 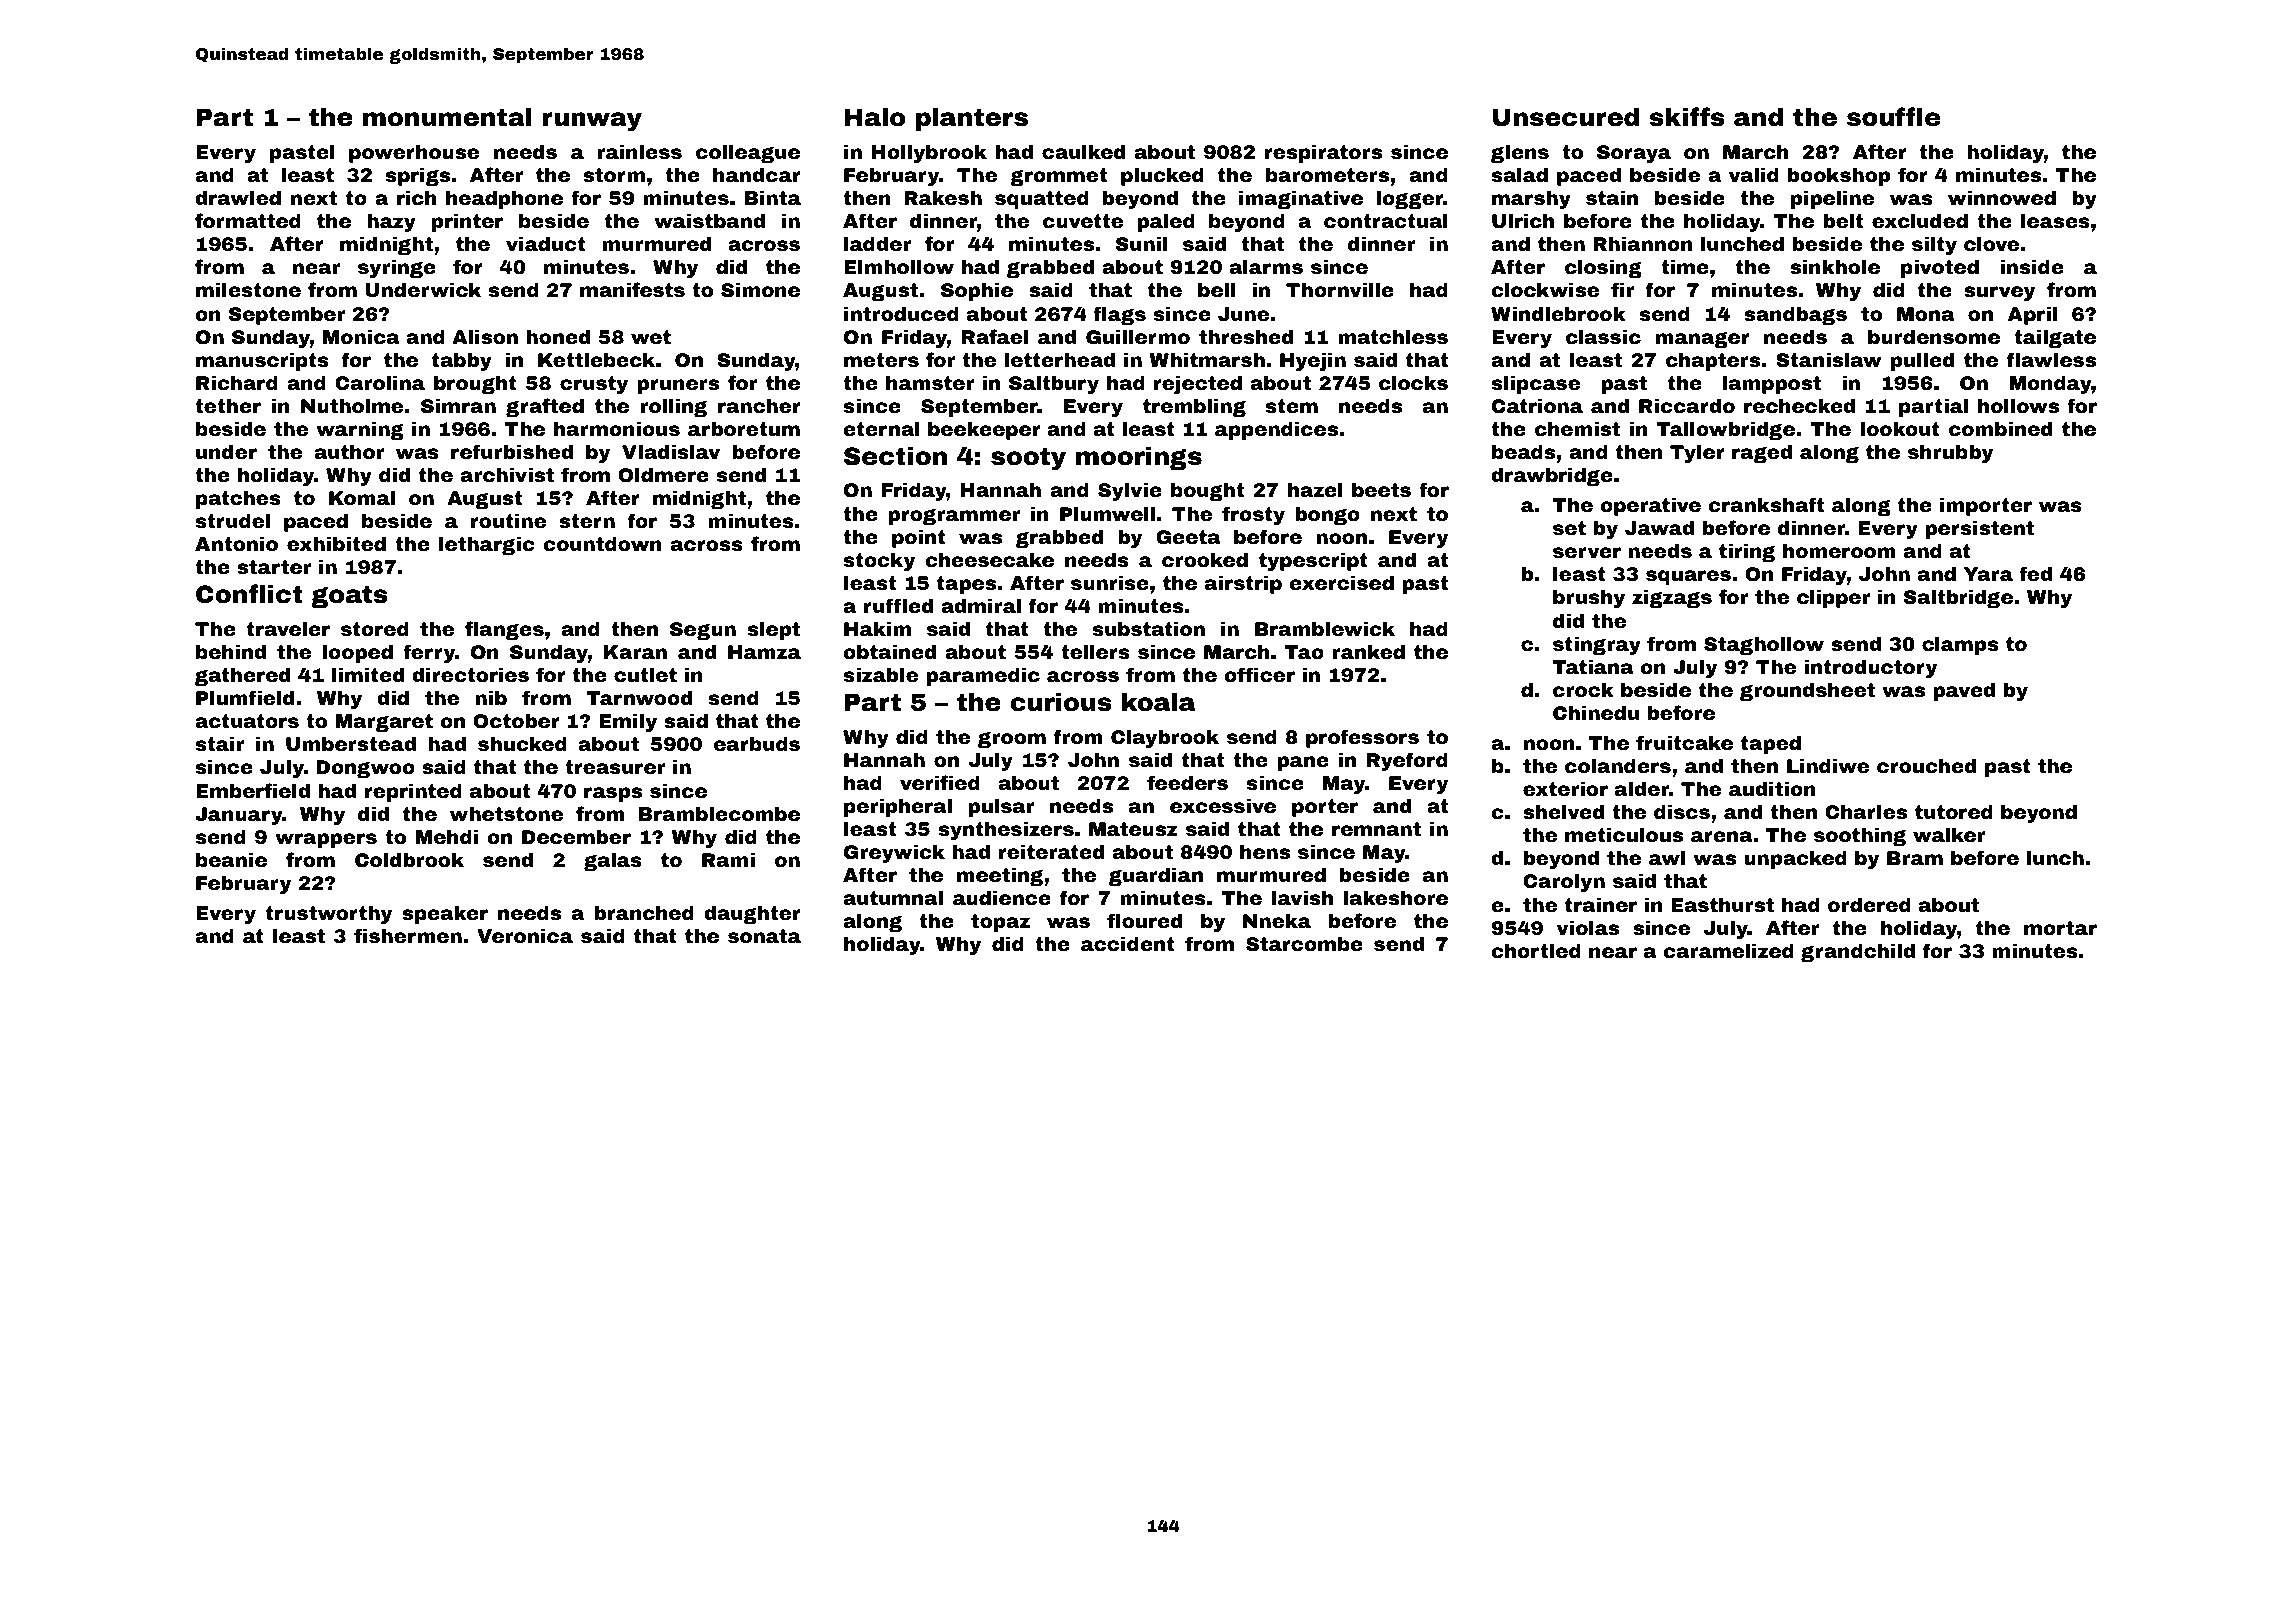 What do you see at coordinates (525, 935) in the page?
I see `Veronica` at bounding box center [525, 935].
